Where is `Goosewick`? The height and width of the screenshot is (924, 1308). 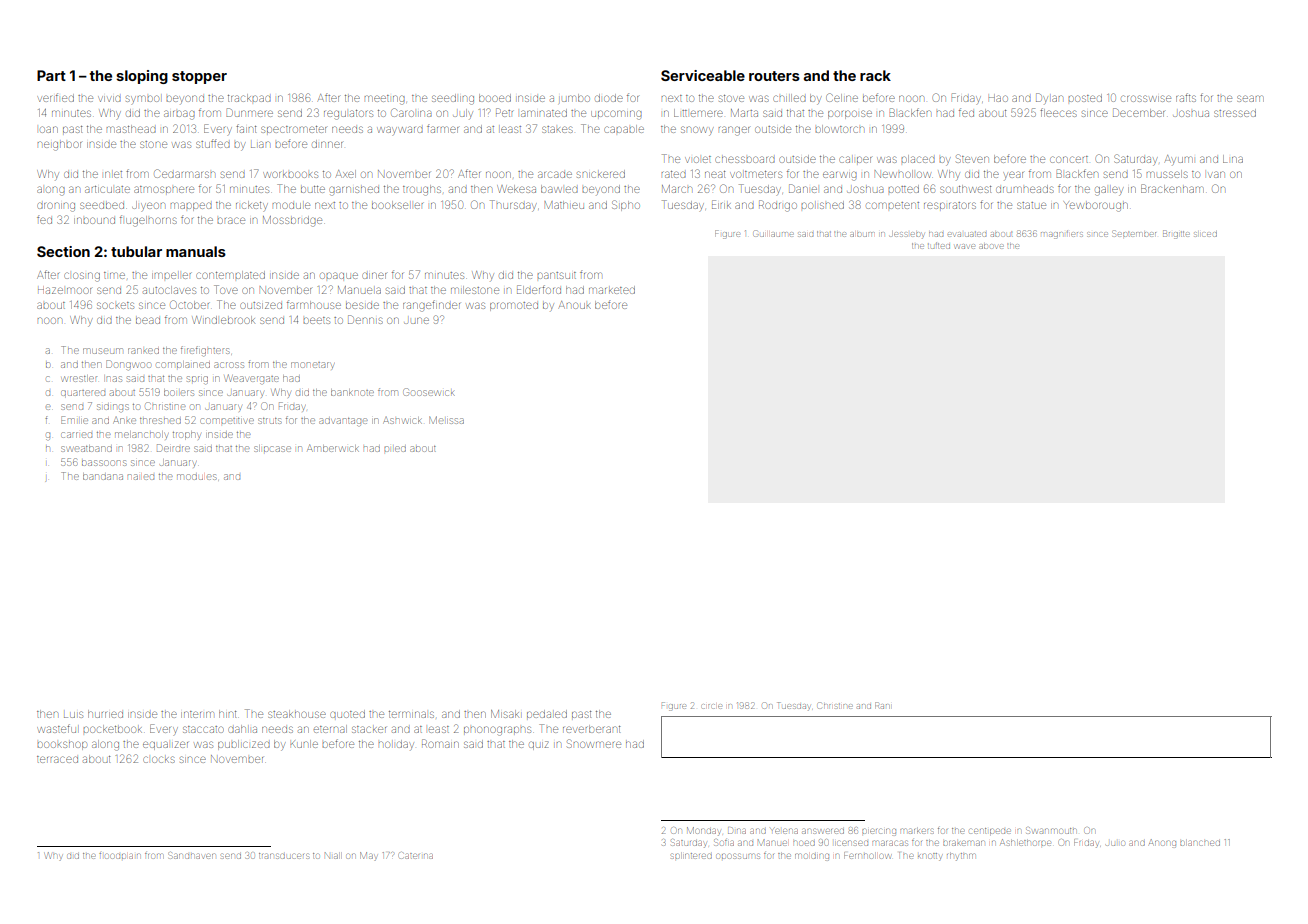
Goosewick is located at coordinates (429, 392).
